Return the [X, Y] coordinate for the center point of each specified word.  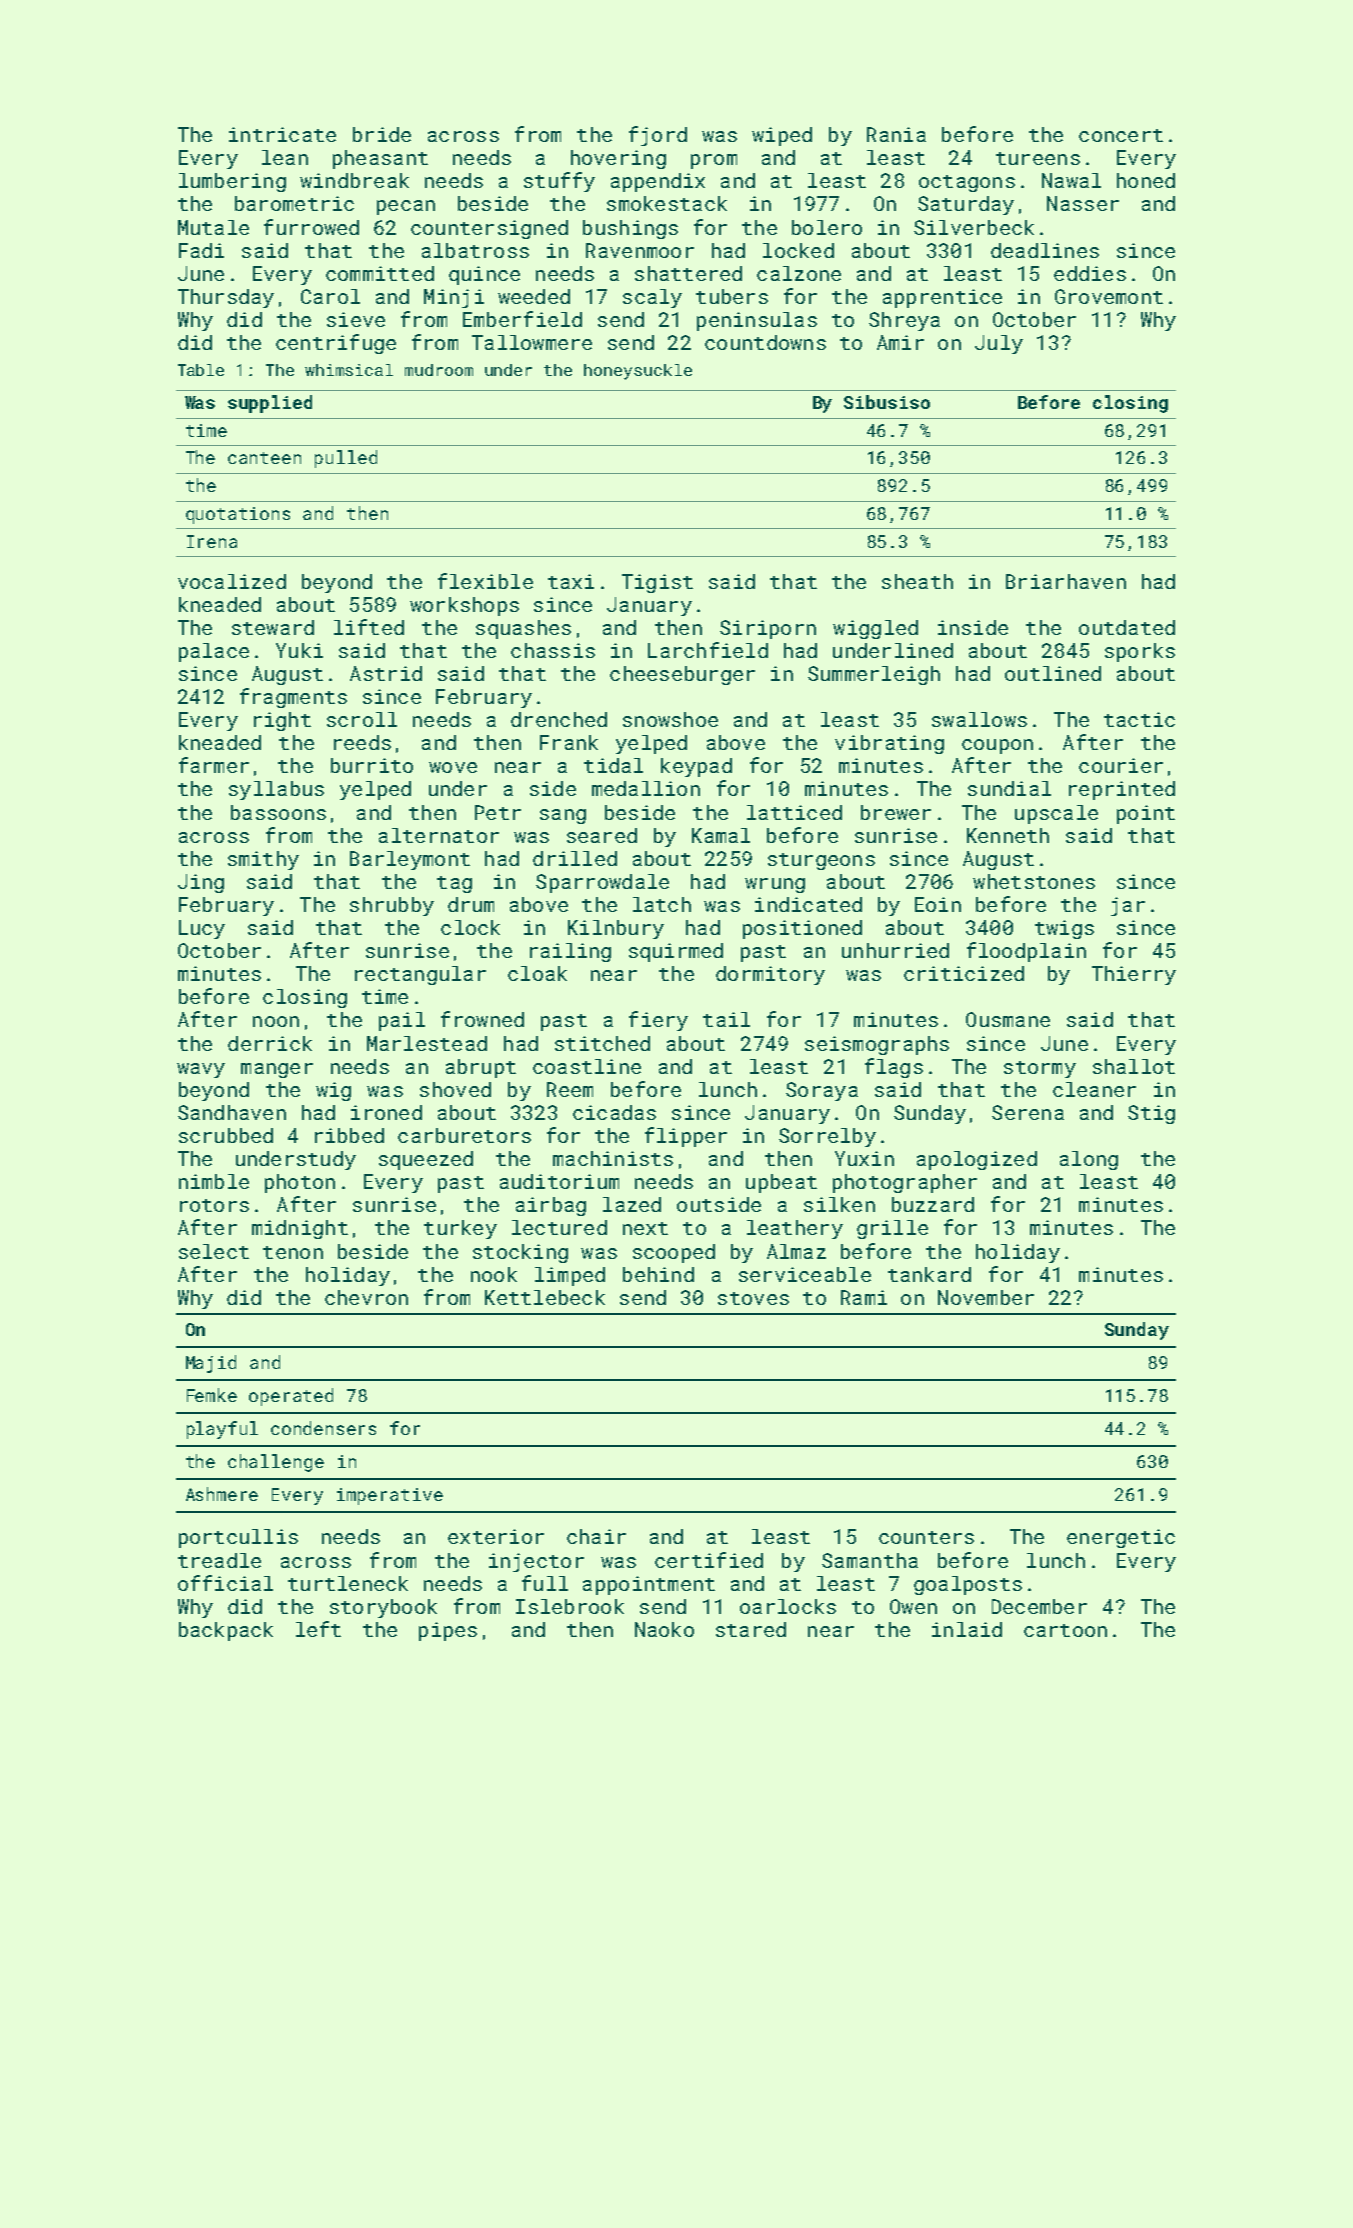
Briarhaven [1066, 581]
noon [276, 1021]
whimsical [349, 370]
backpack [226, 1631]
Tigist [657, 583]
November [986, 1297]
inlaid [967, 1629]
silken [839, 1204]
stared [751, 1629]
